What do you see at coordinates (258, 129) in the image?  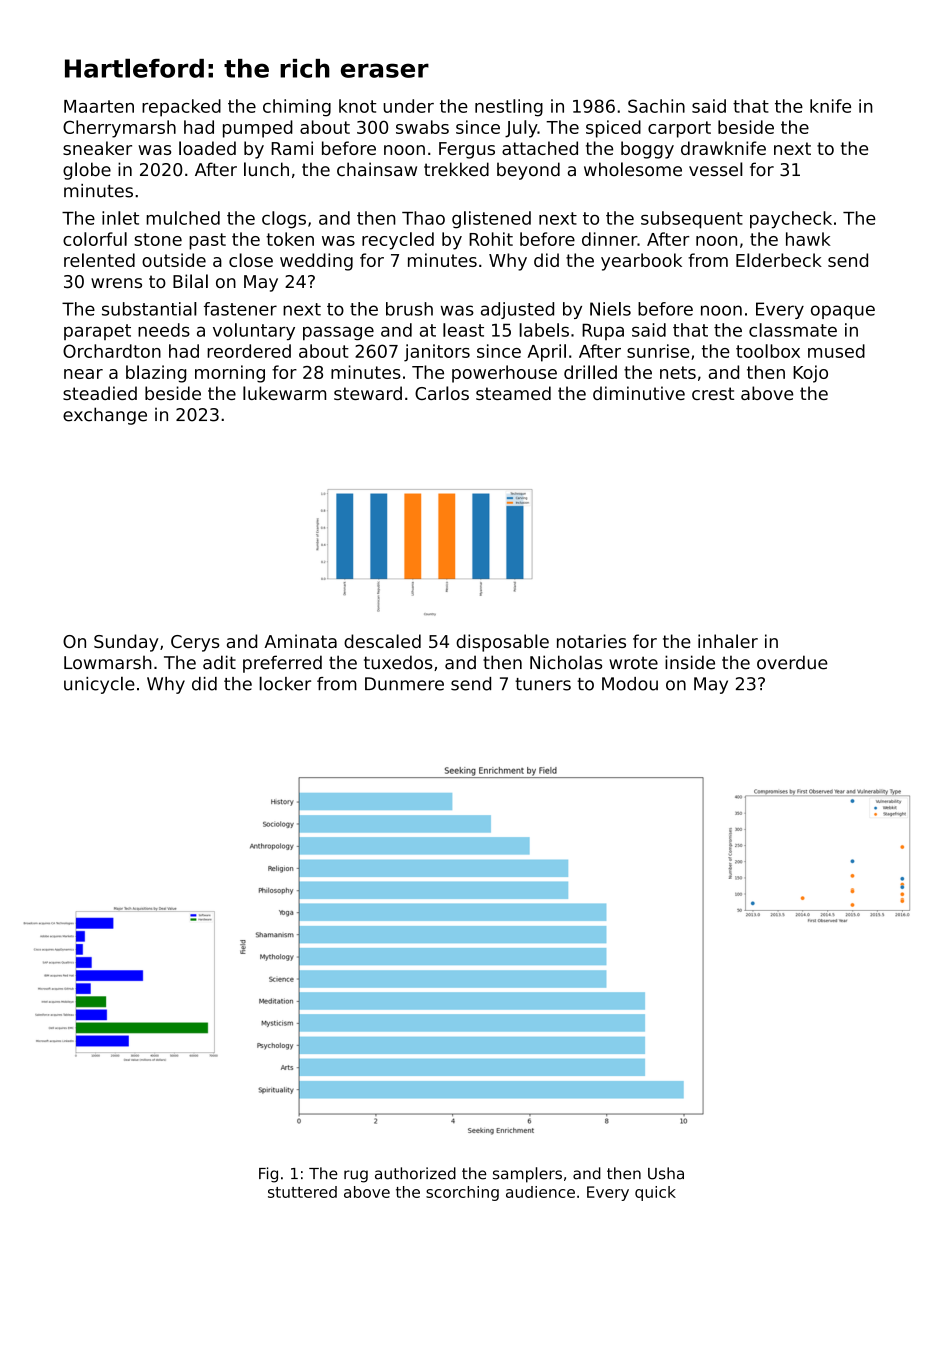 I see `pumped` at bounding box center [258, 129].
